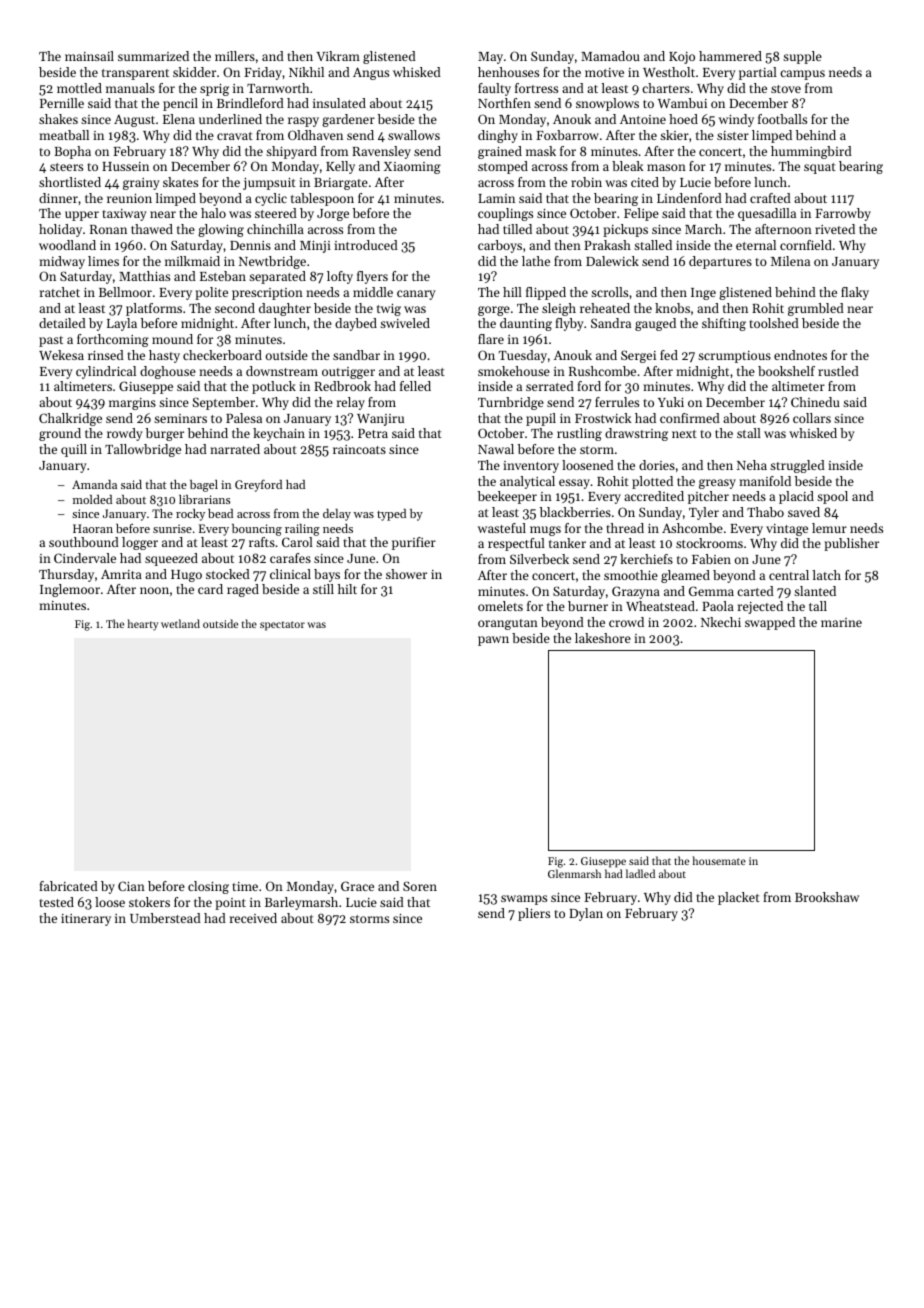  Describe the element at coordinates (86, 920) in the page. I see `itinerary` at that location.
